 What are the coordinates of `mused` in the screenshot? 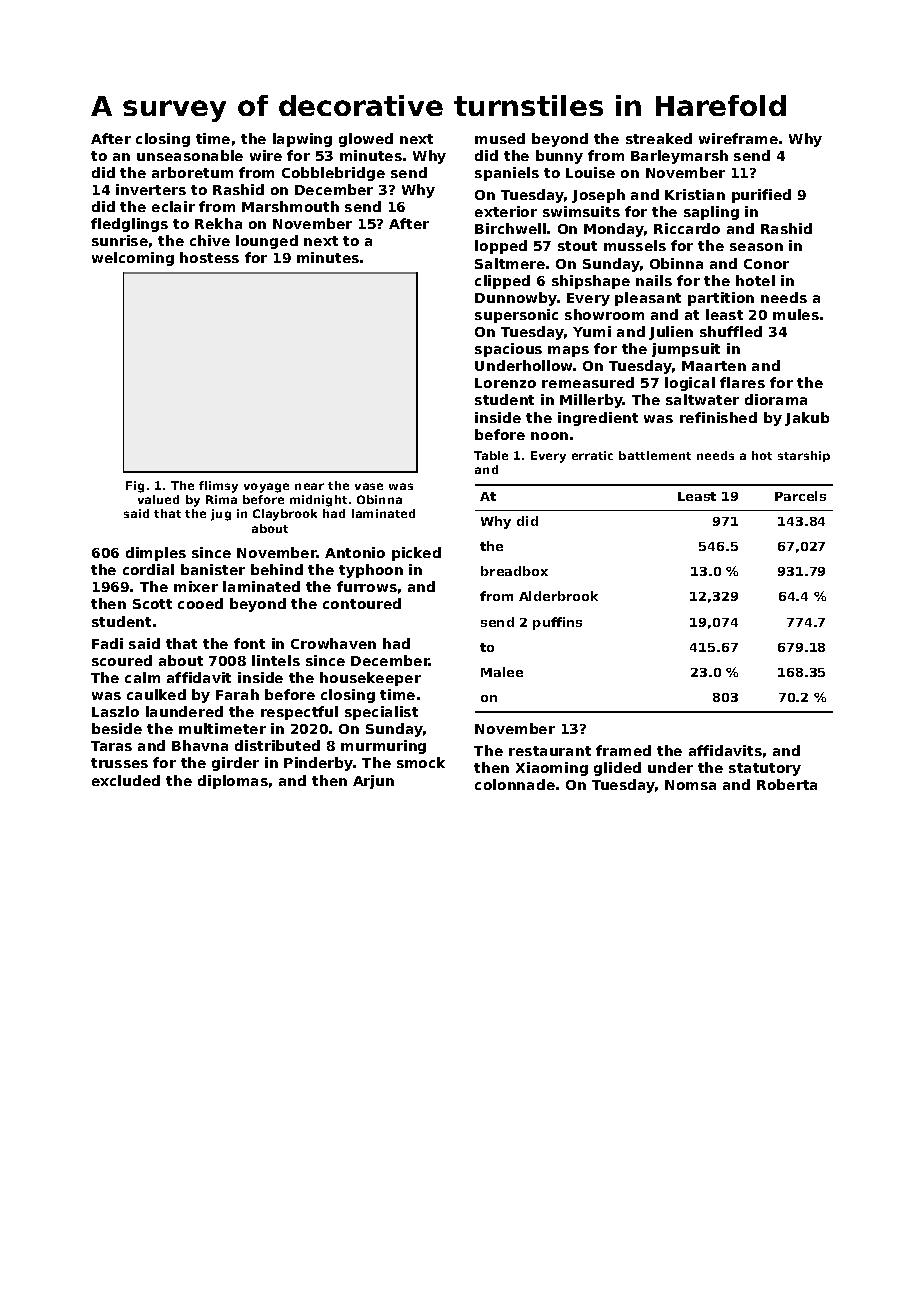 It's located at (500, 138).
